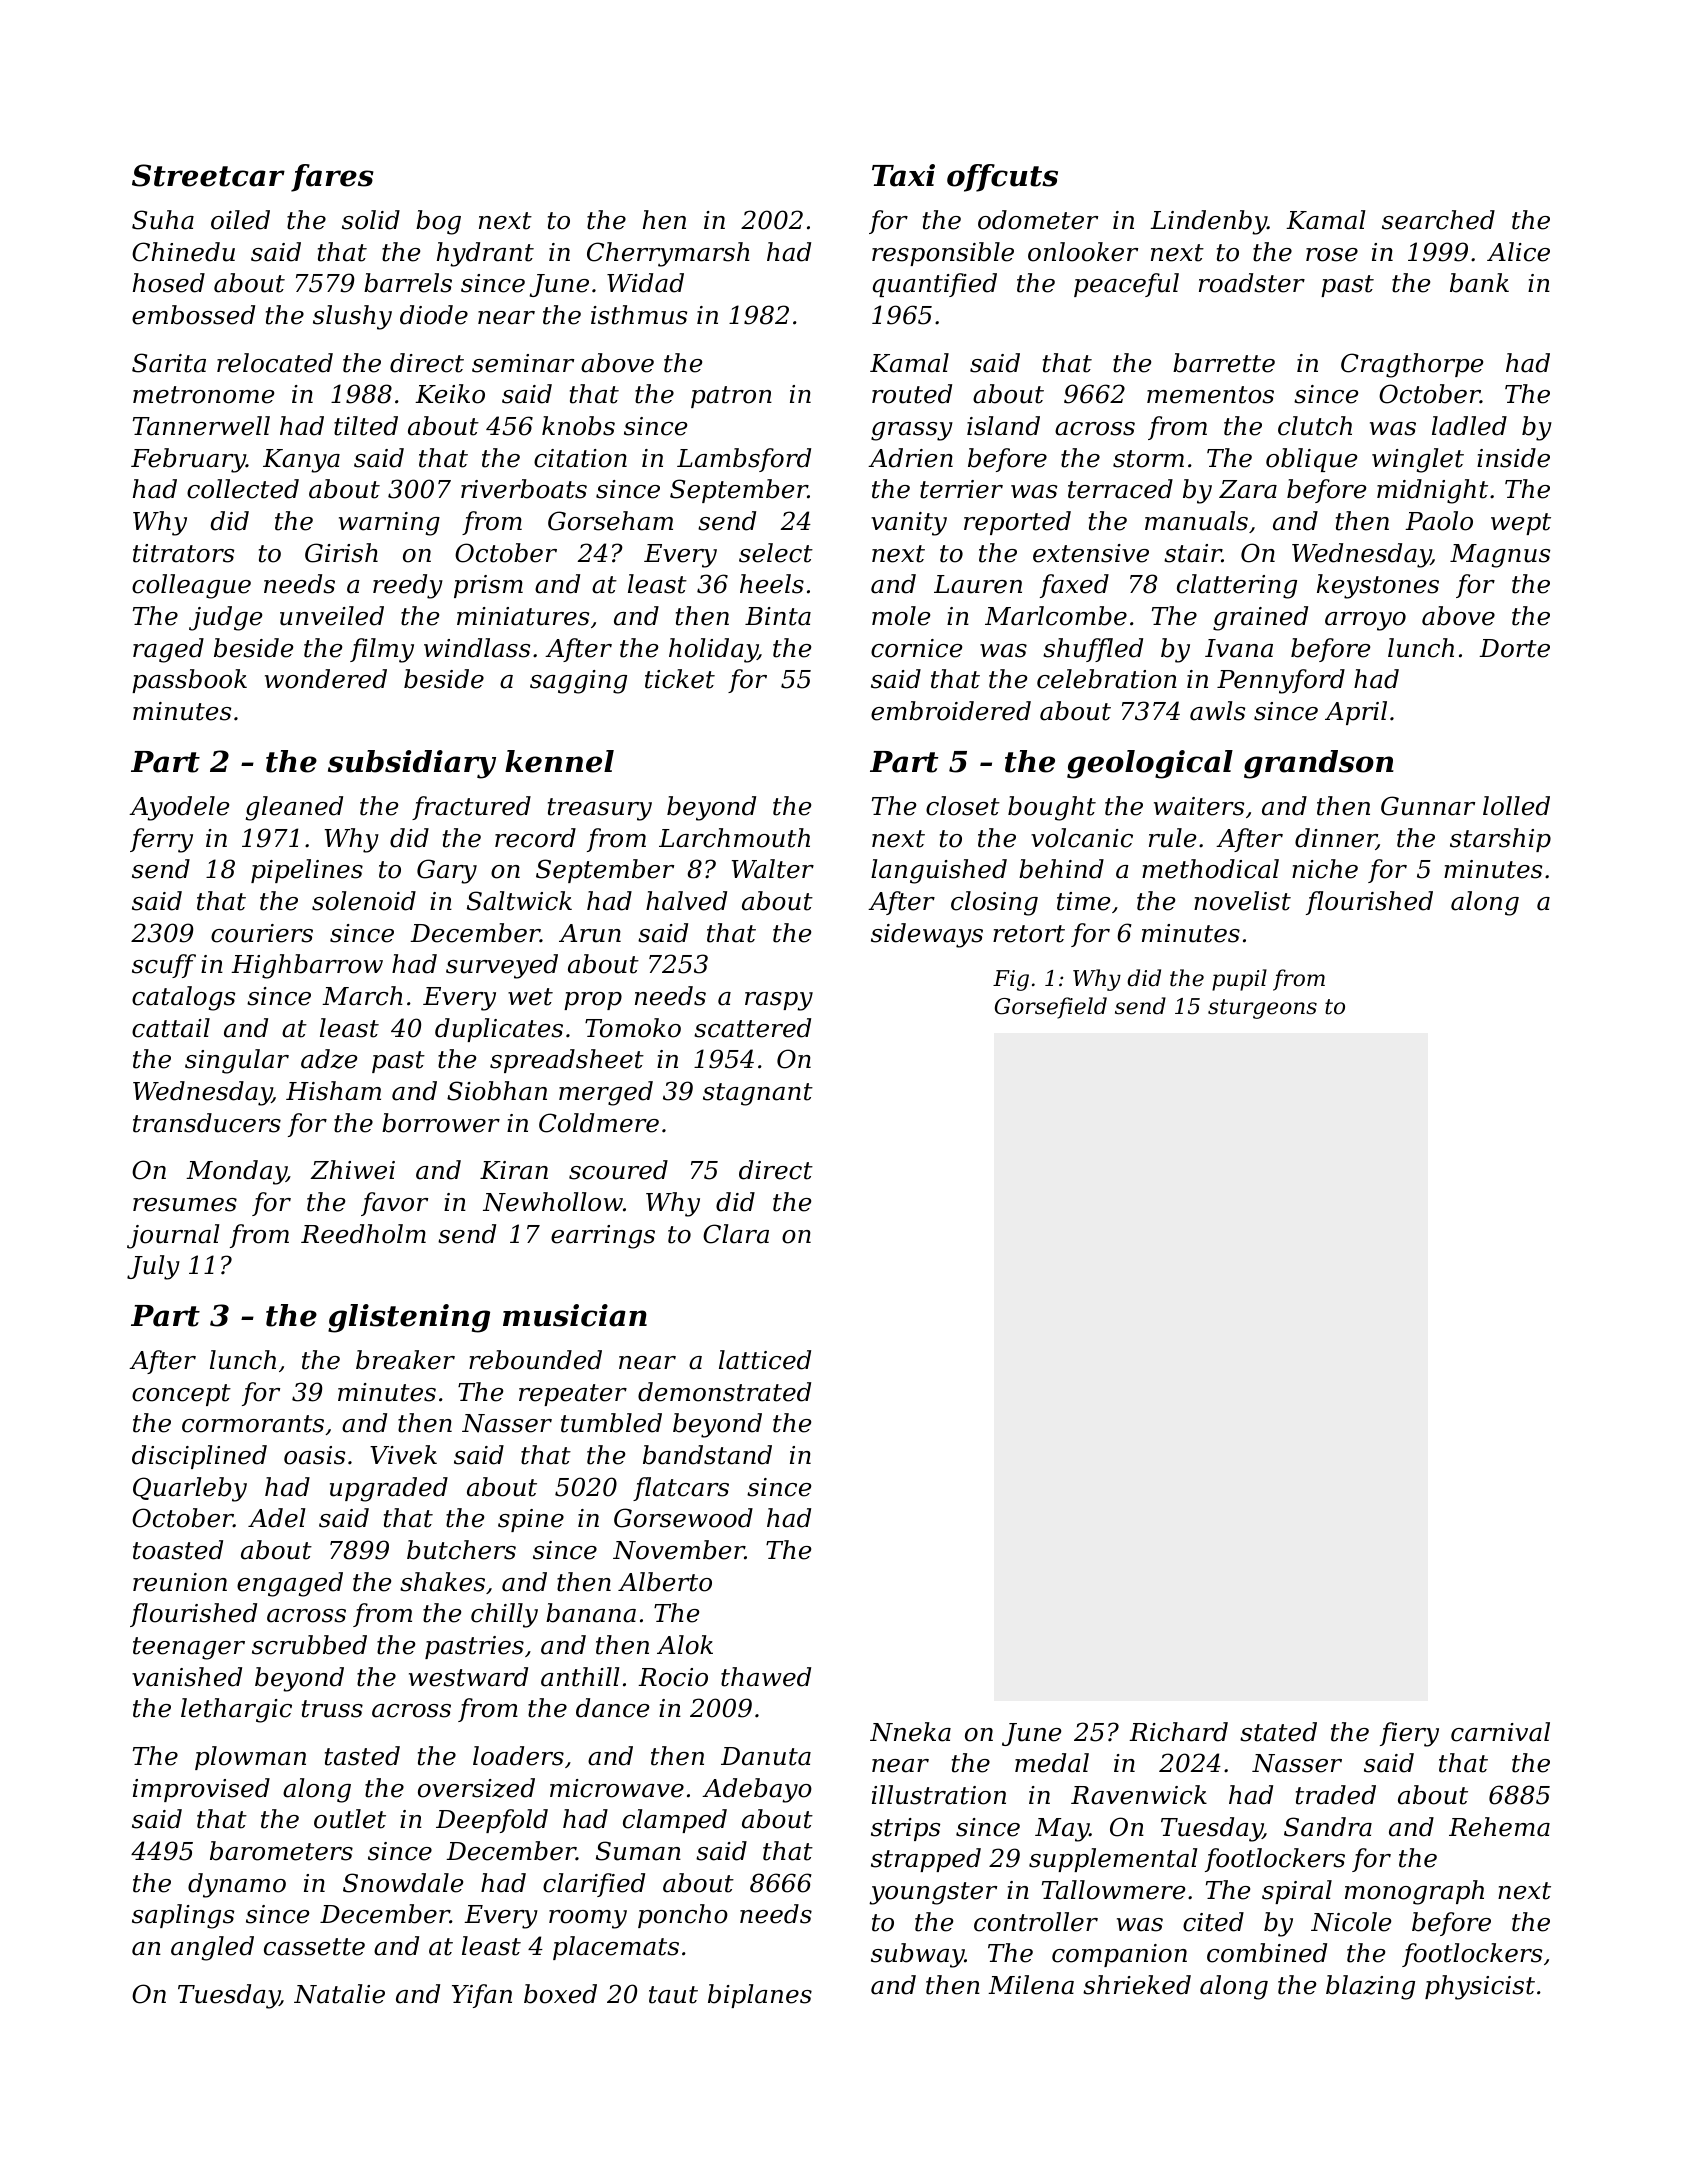 This screenshot has width=1683, height=2178. What do you see at coordinates (1029, 934) in the screenshot?
I see `retort` at bounding box center [1029, 934].
